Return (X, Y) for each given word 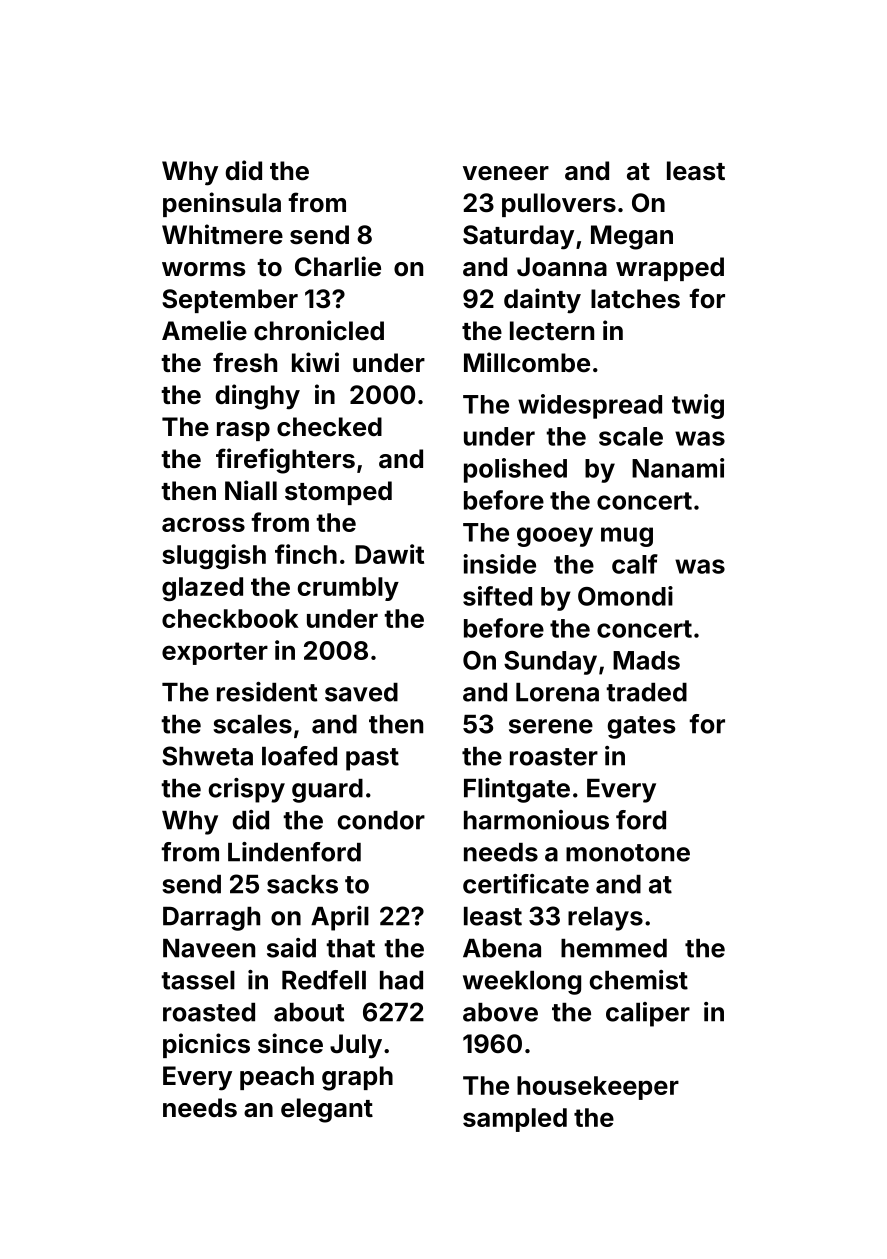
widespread (590, 406)
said (291, 948)
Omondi (625, 596)
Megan (632, 237)
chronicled (319, 330)
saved (361, 692)
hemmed (614, 948)
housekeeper (598, 1088)
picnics (206, 1045)
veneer (506, 173)
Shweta (207, 756)
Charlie (338, 266)
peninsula (222, 204)
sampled (515, 1120)
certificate (526, 884)
